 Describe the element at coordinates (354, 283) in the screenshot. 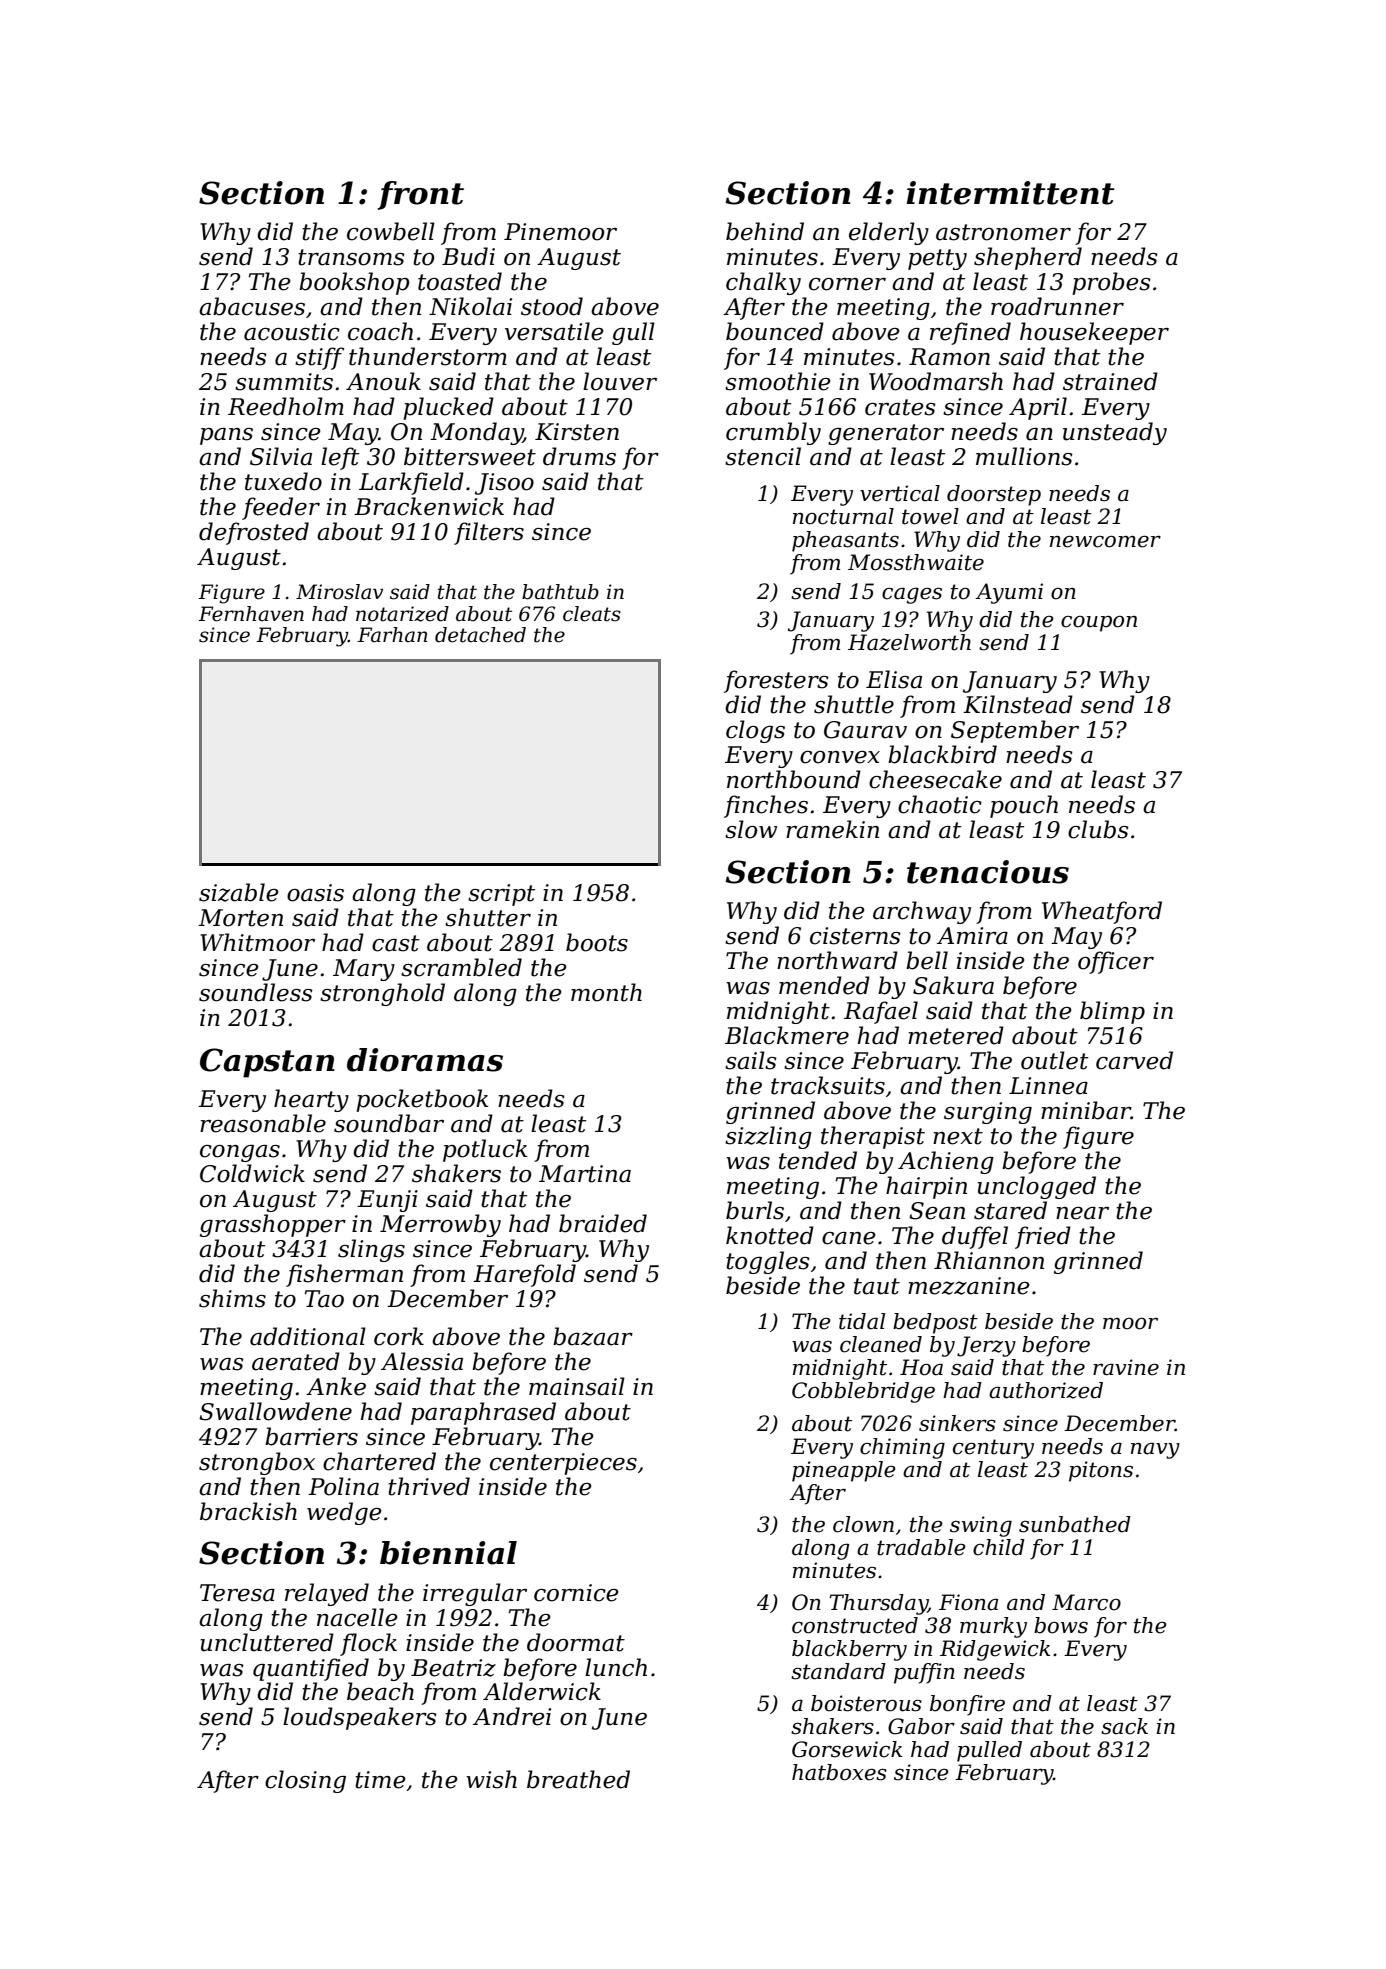

I see `bookshop` at that location.
